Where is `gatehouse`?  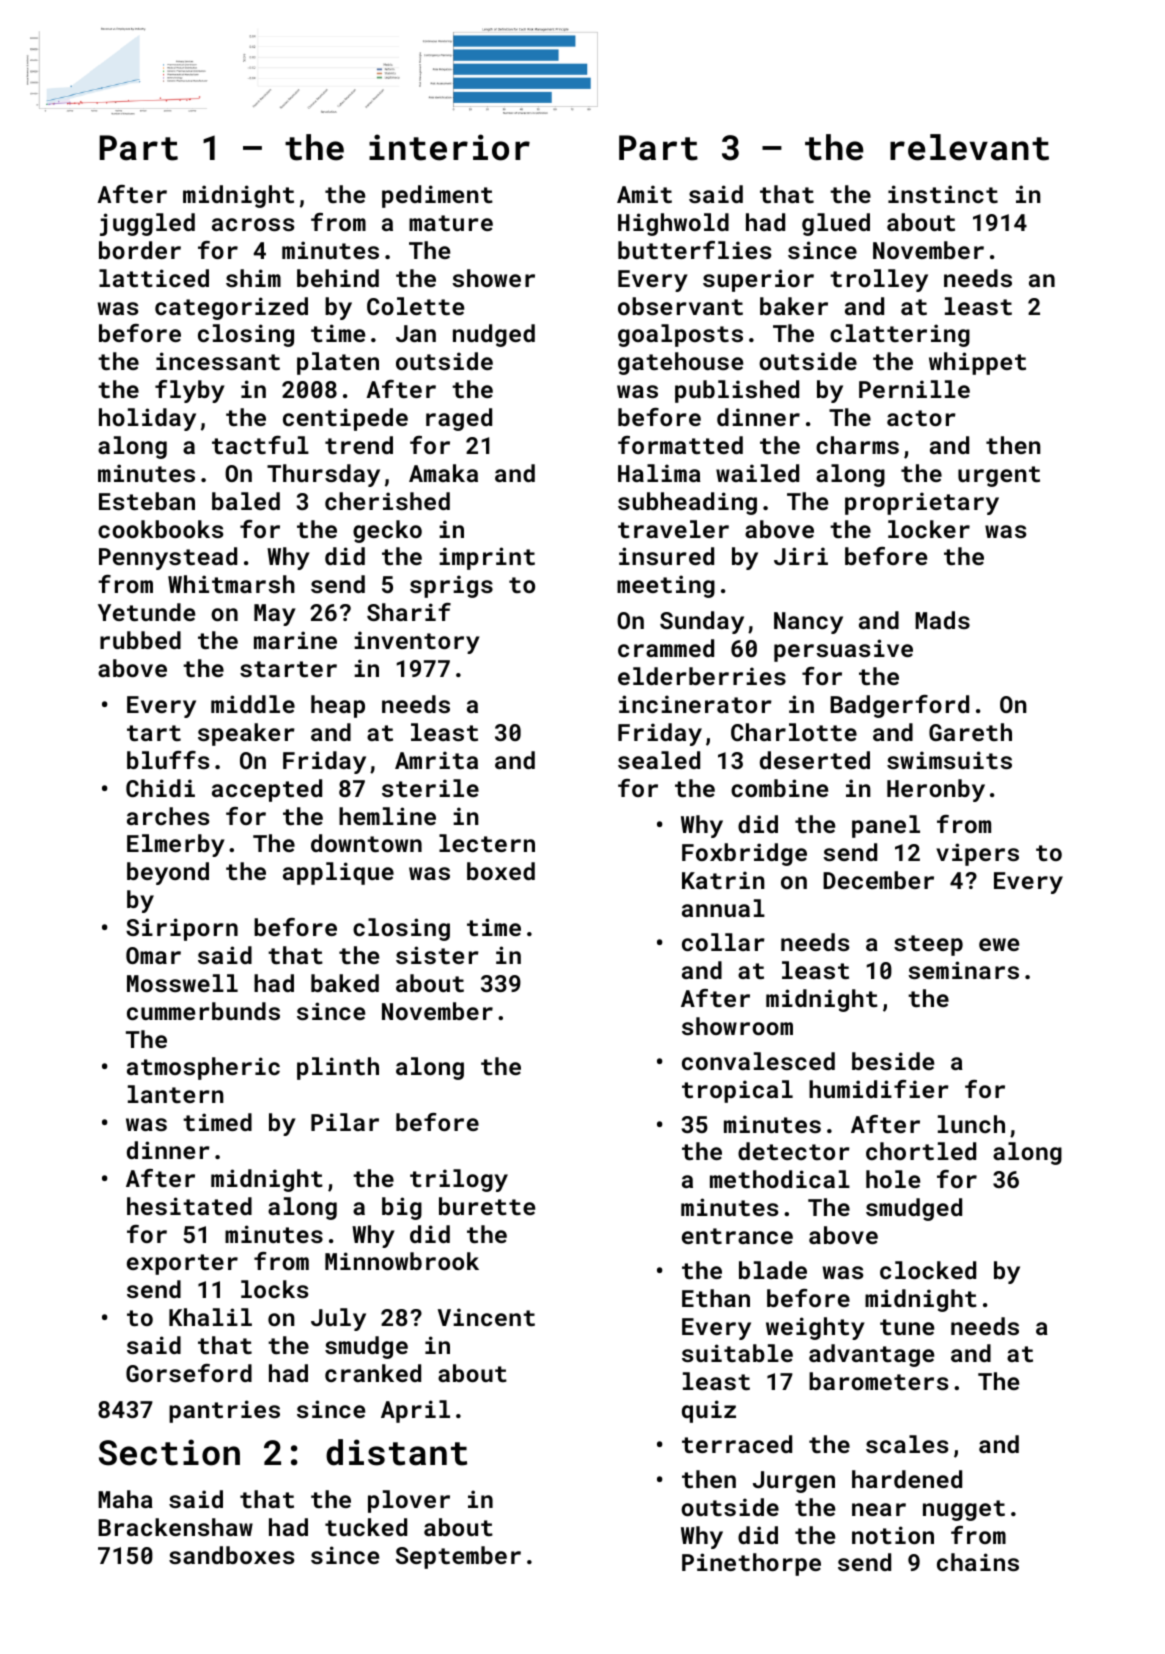
gatehouse is located at coordinates (680, 363).
